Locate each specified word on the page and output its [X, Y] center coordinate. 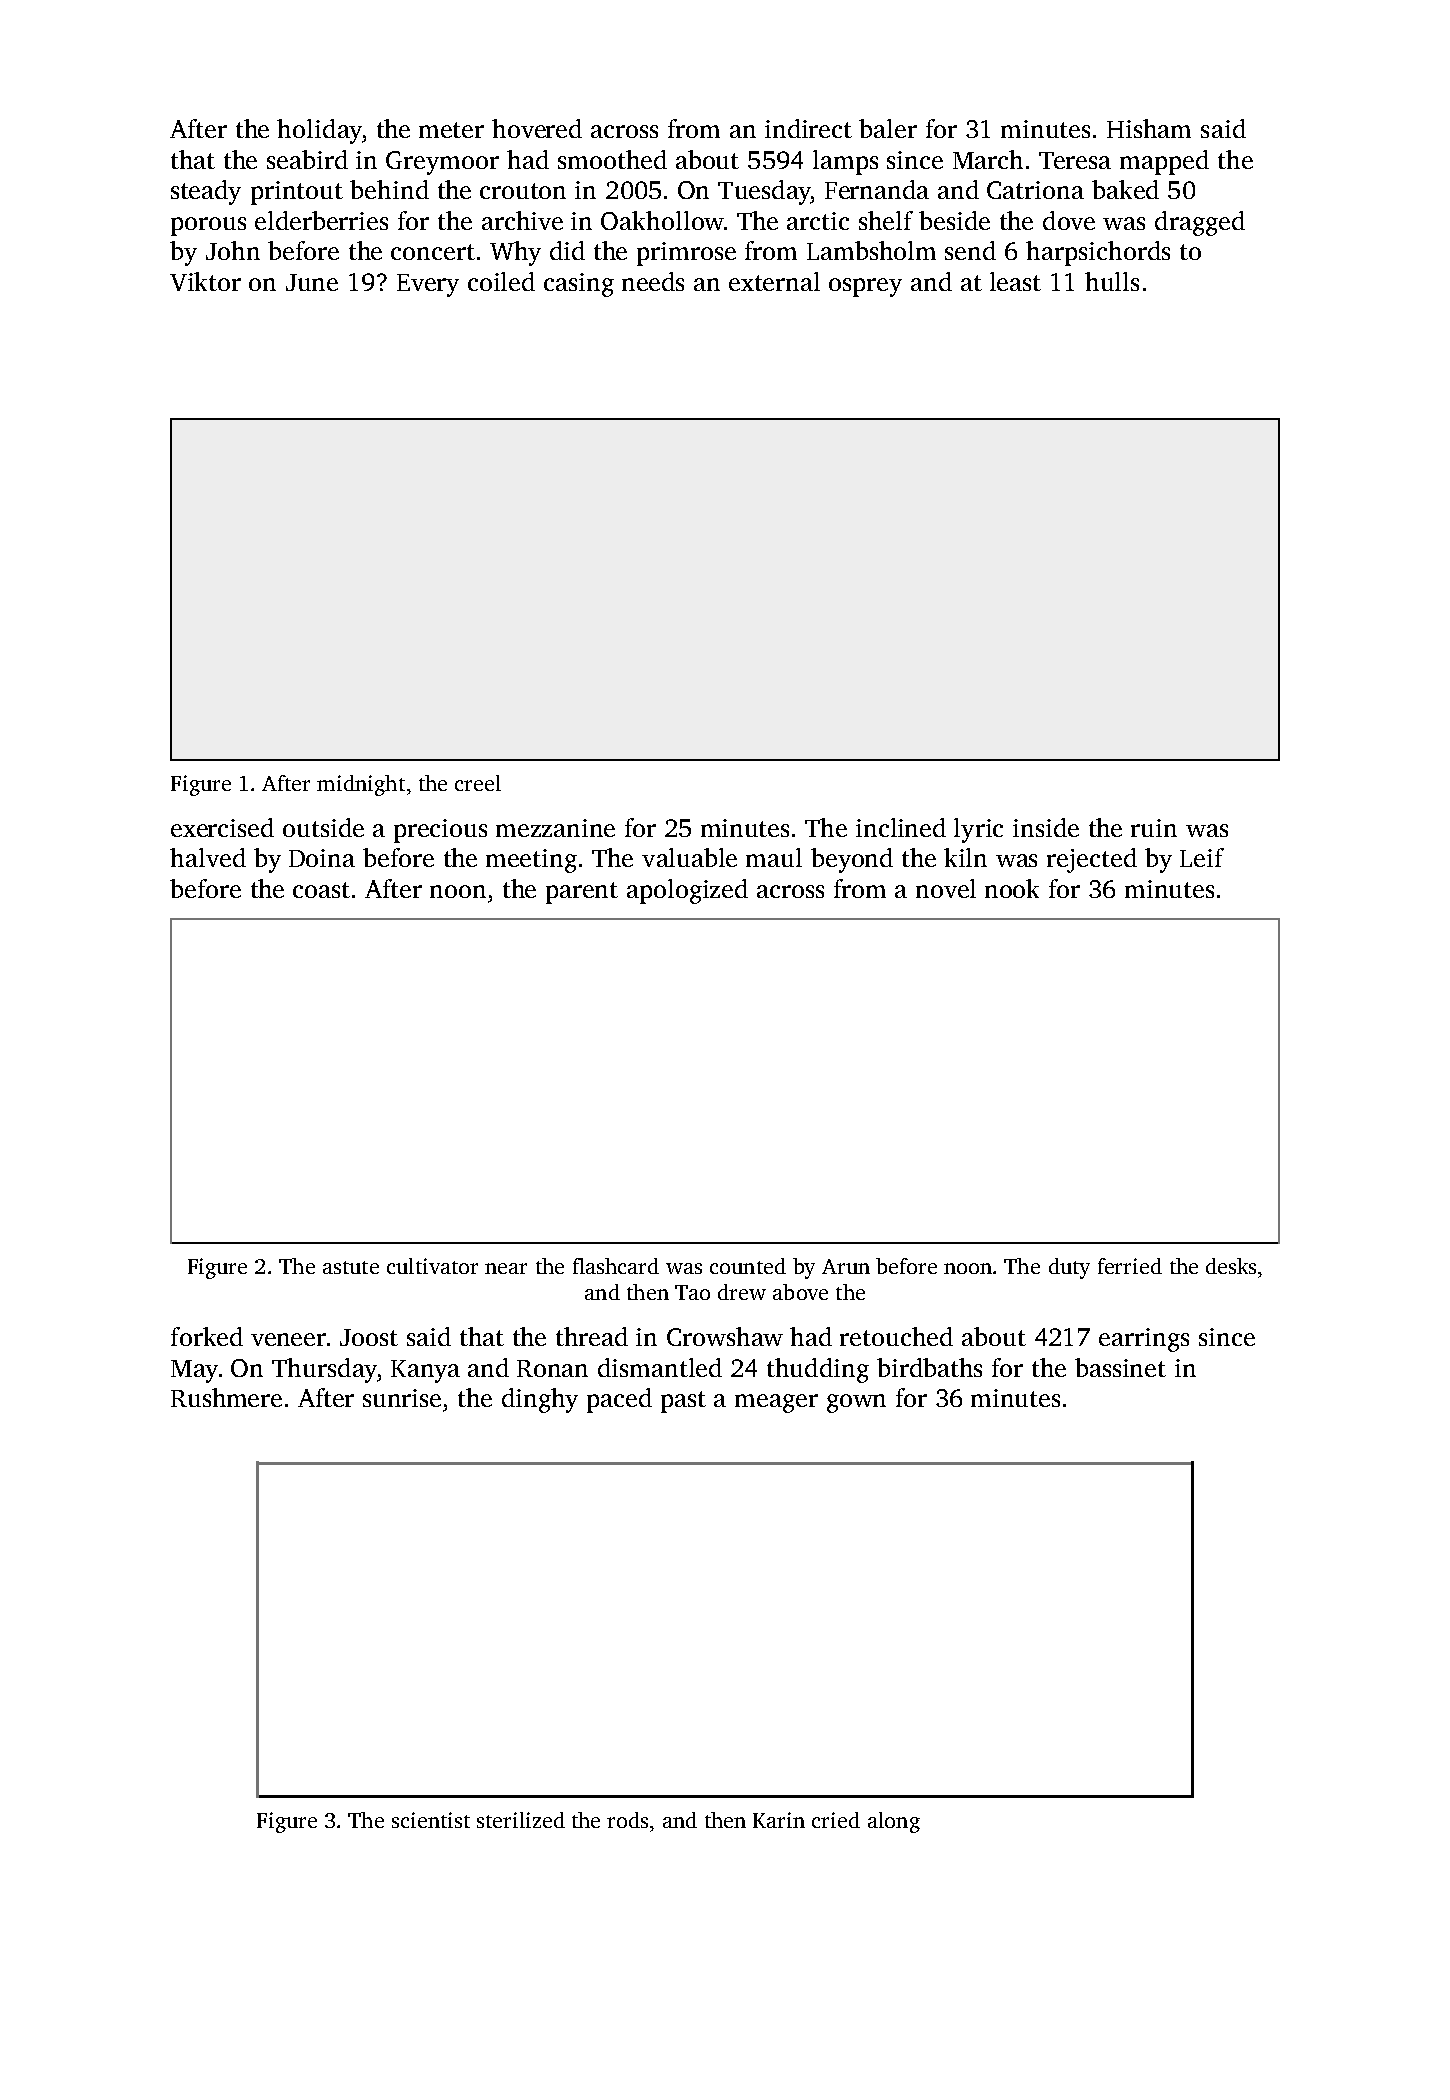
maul [774, 857]
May [194, 1371]
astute [351, 1267]
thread [592, 1336]
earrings [1144, 1340]
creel [478, 783]
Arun [846, 1266]
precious [440, 831]
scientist [431, 1820]
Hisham [1149, 128]
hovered [537, 128]
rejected [1092, 860]
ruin [1154, 828]
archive [522, 220]
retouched [896, 1336]
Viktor [205, 281]
